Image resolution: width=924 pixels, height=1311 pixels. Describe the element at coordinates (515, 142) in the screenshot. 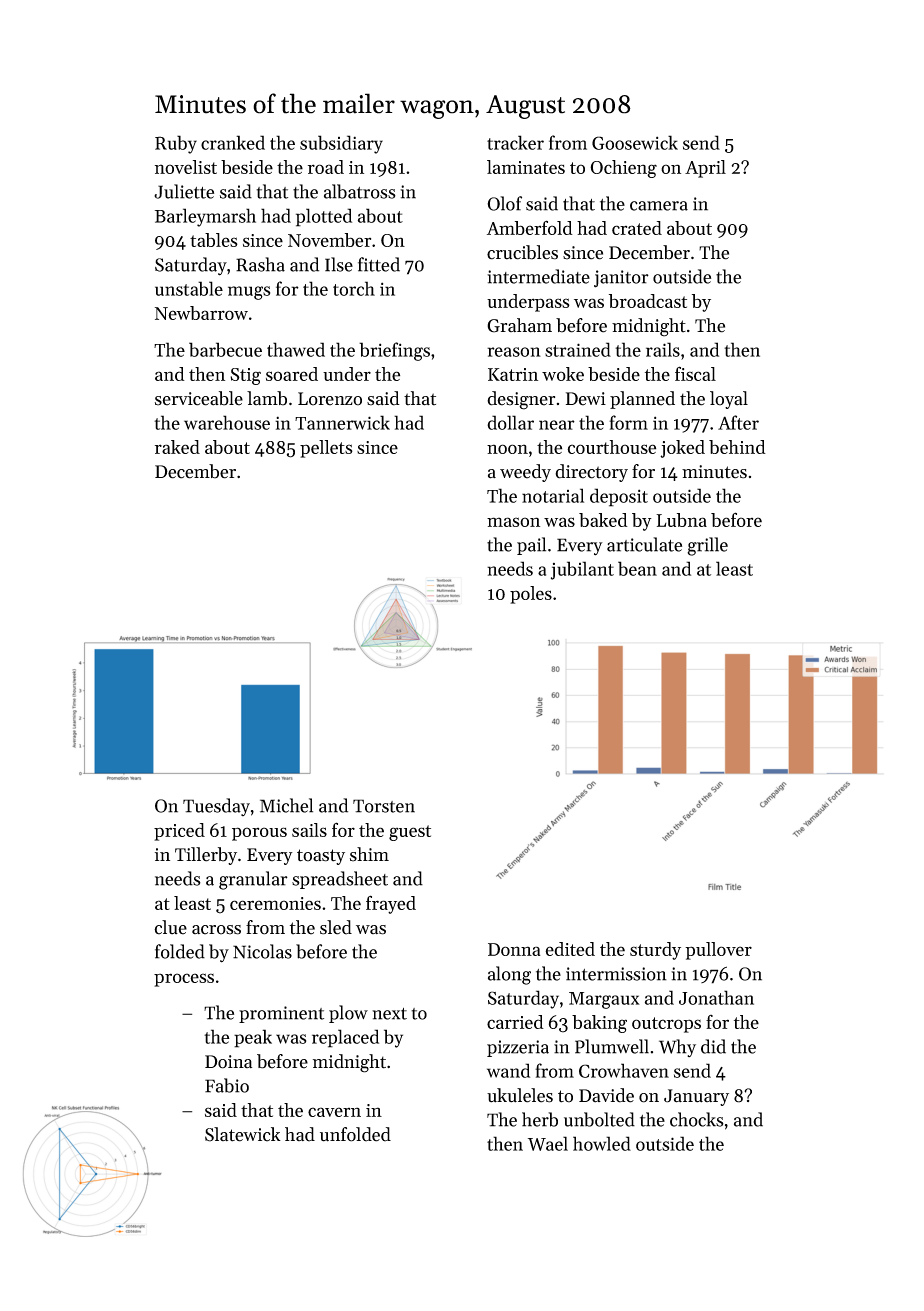

I see `tracker` at that location.
